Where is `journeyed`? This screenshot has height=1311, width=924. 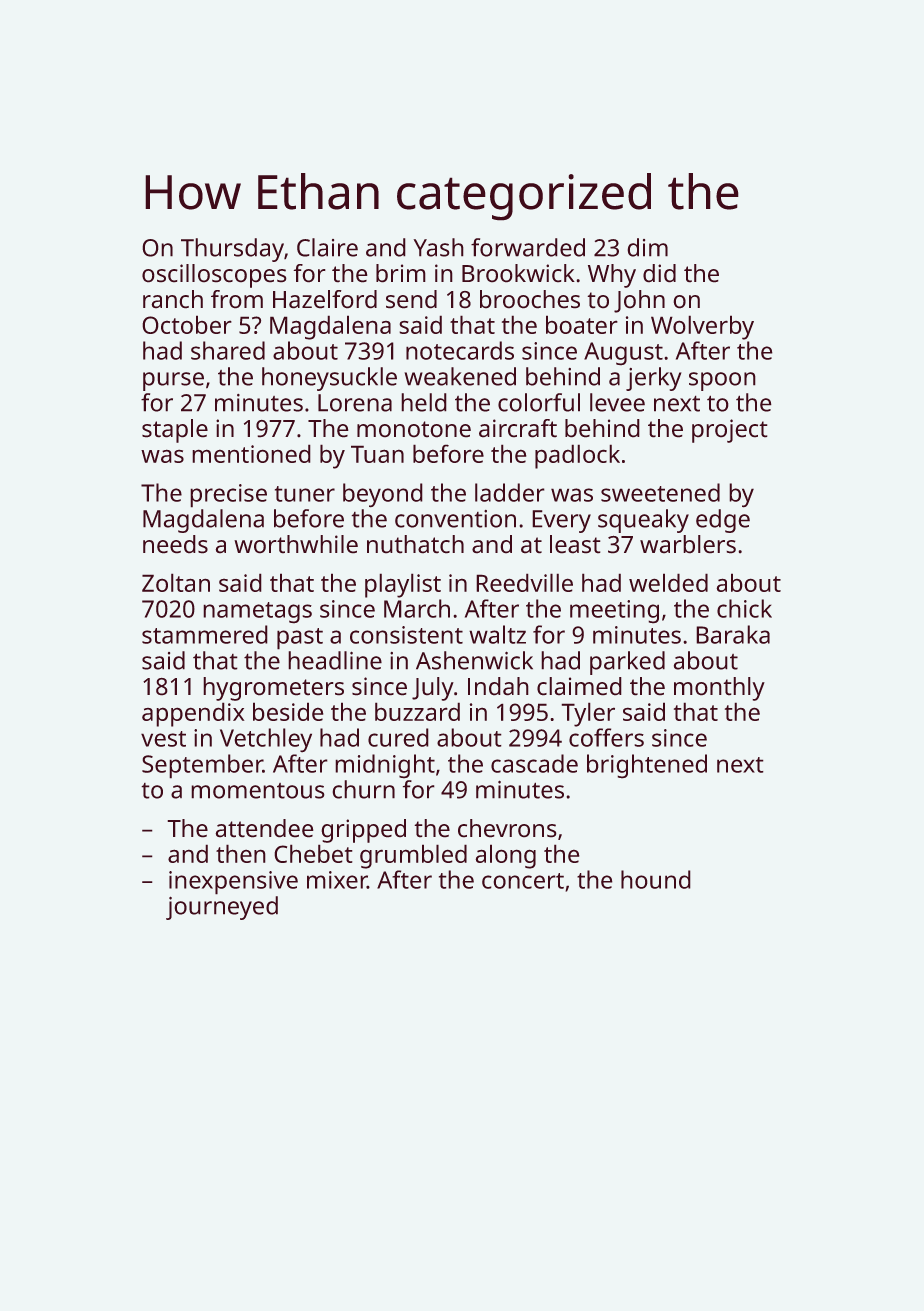 journeyed is located at coordinates (222, 908).
